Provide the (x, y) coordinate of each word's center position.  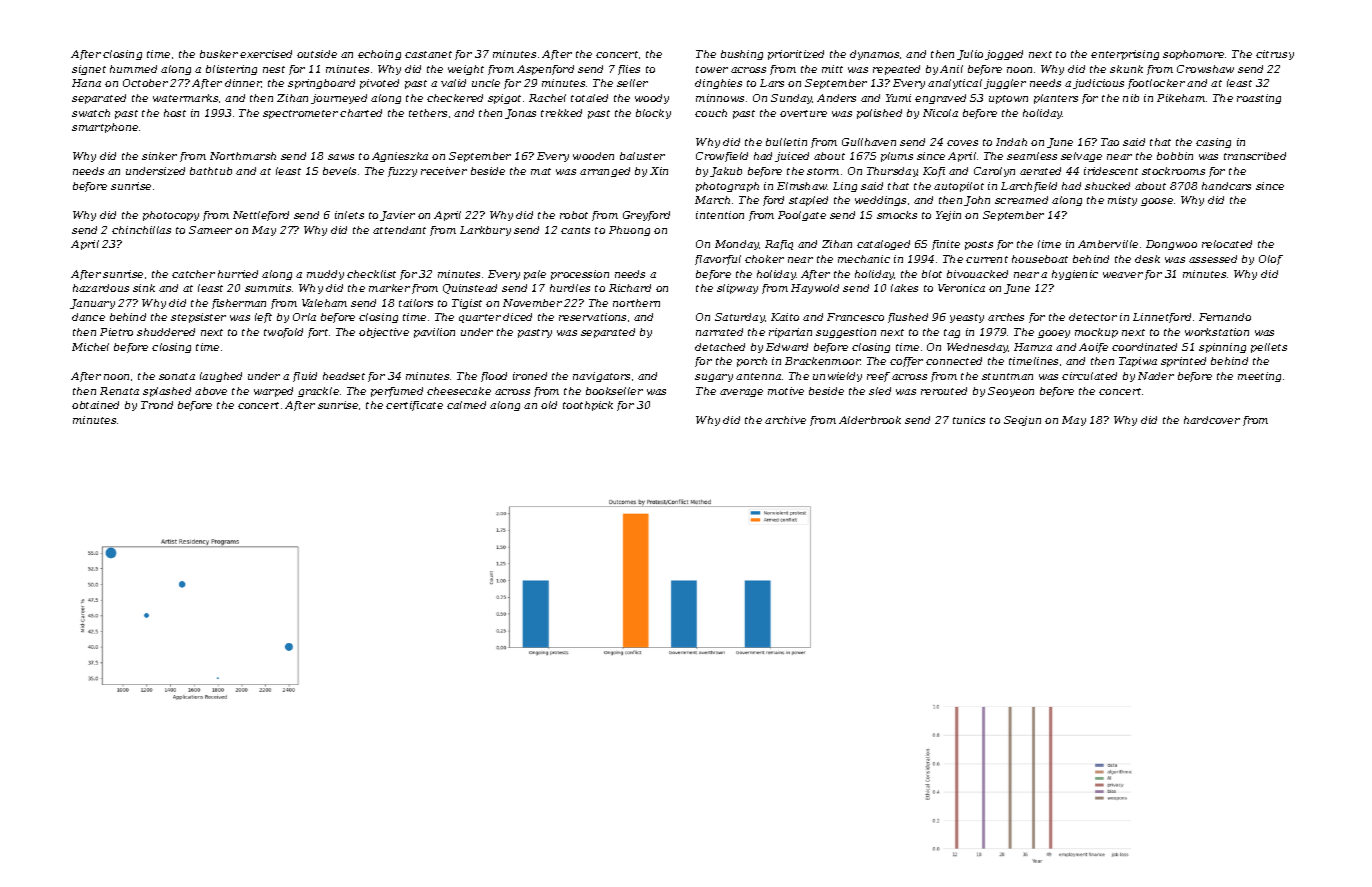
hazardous (101, 288)
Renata (119, 391)
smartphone (105, 128)
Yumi (898, 98)
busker (219, 54)
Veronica (961, 288)
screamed (1021, 200)
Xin (659, 171)
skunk (1126, 69)
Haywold (815, 289)
